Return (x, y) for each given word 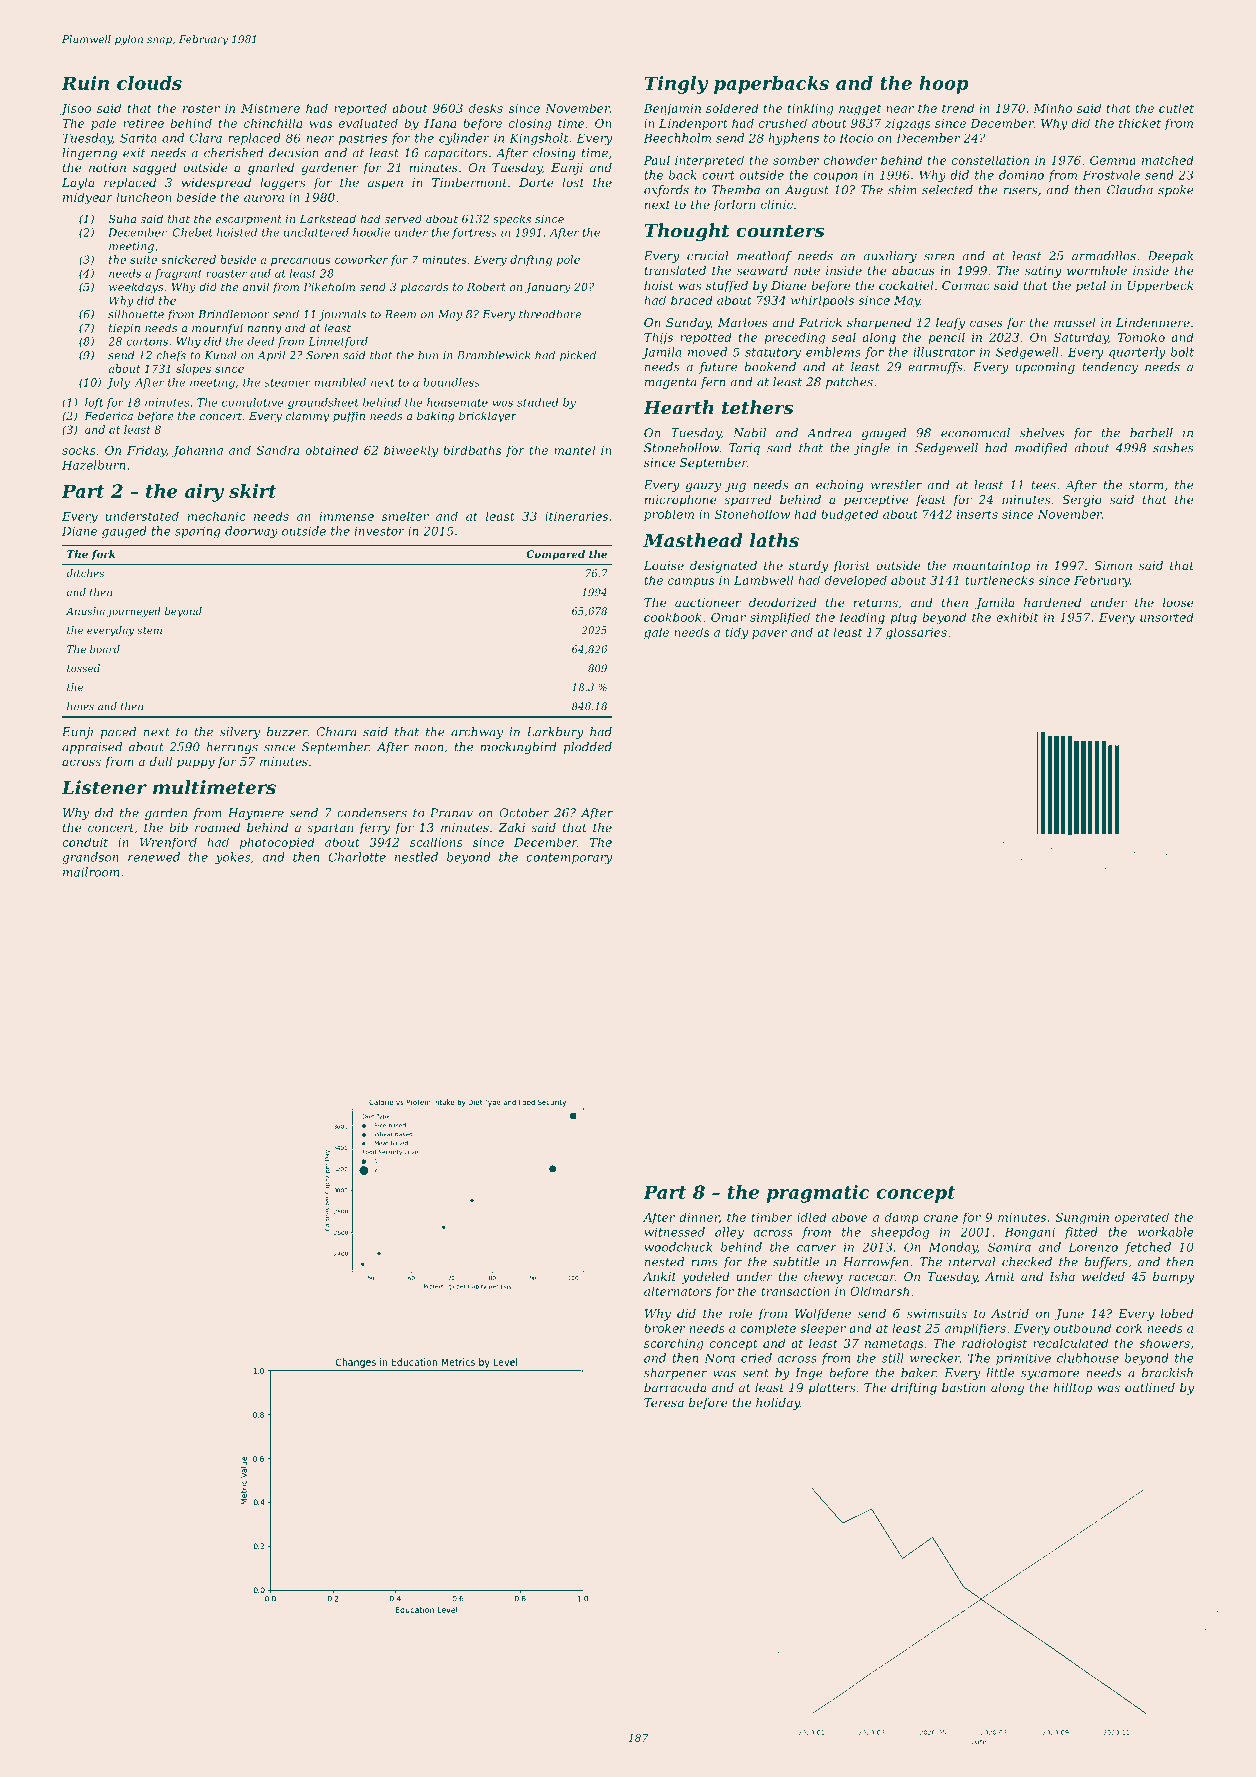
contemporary (569, 858)
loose (1178, 602)
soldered (732, 108)
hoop (944, 85)
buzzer (287, 732)
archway (477, 733)
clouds (149, 83)
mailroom (91, 872)
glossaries (916, 633)
